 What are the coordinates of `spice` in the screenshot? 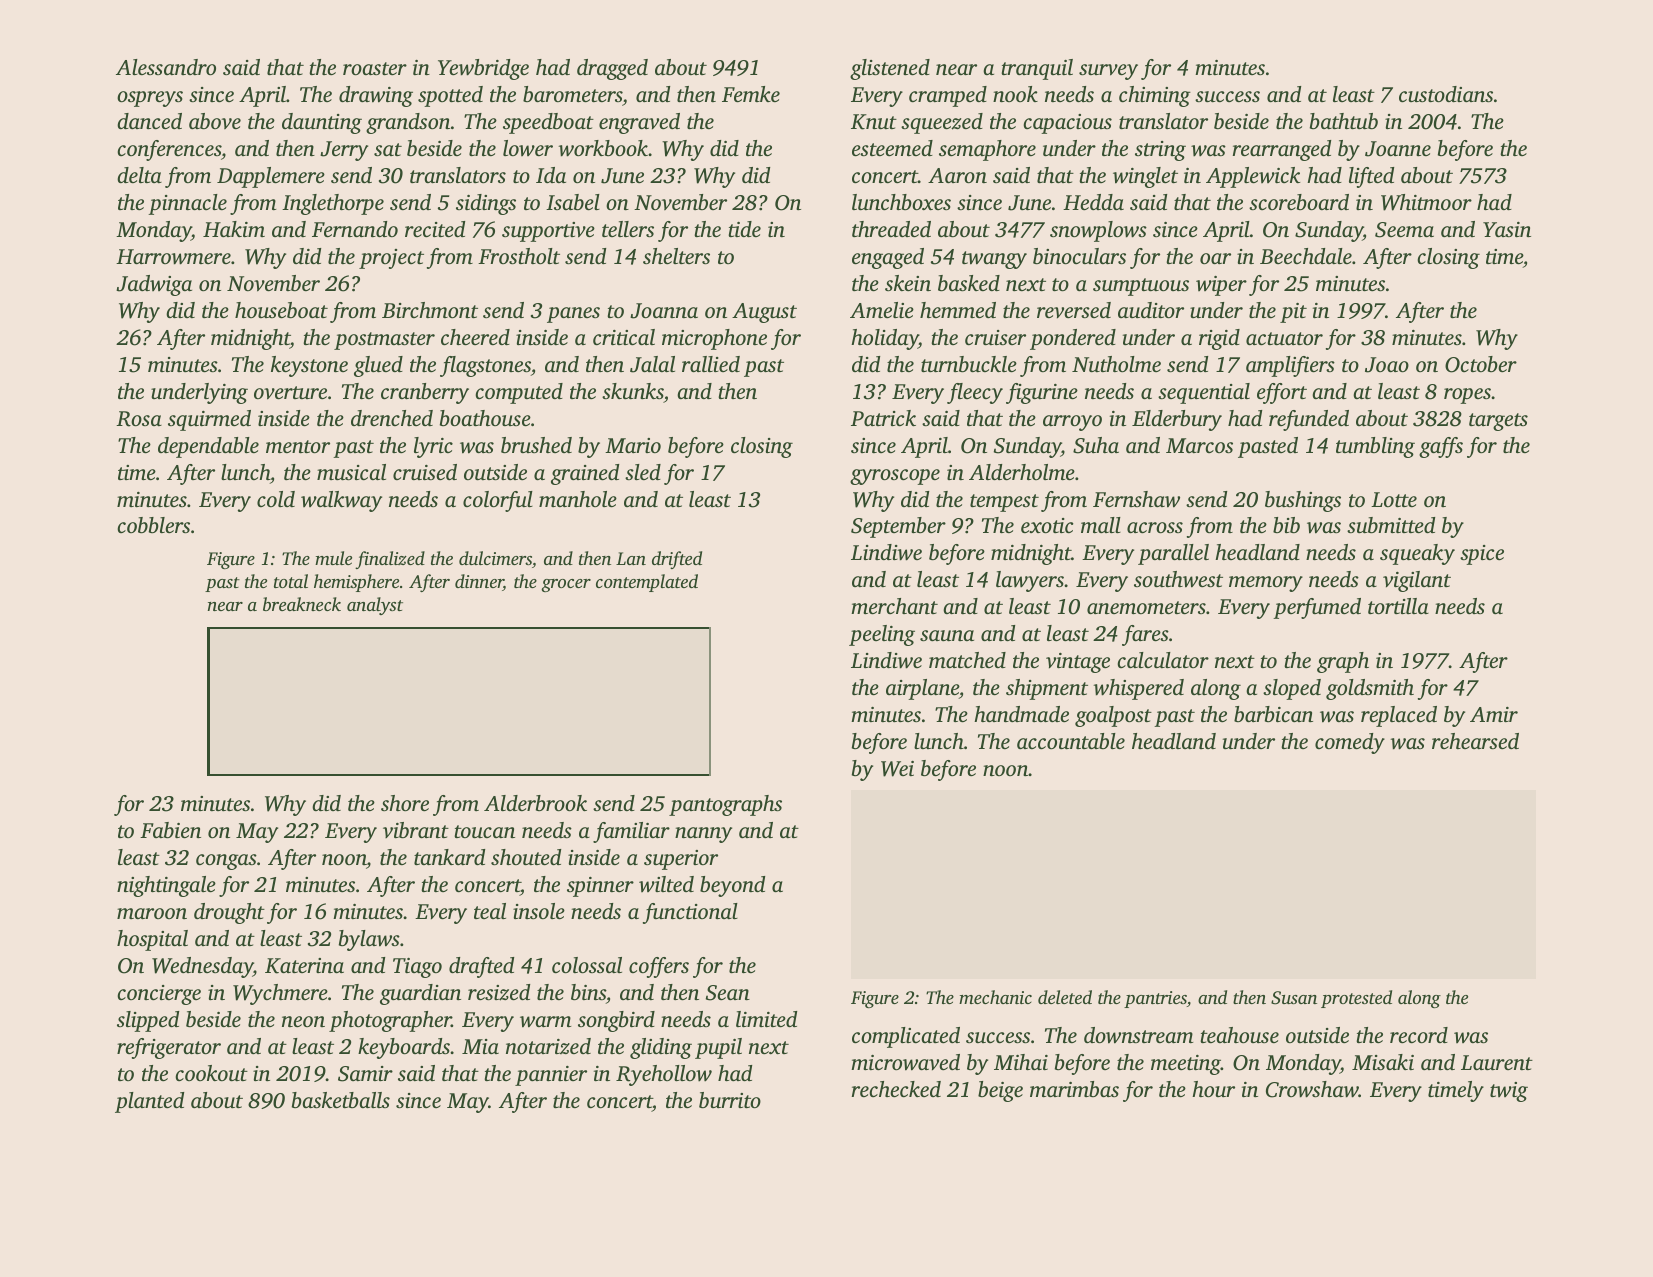 It's located at (1482, 555).
